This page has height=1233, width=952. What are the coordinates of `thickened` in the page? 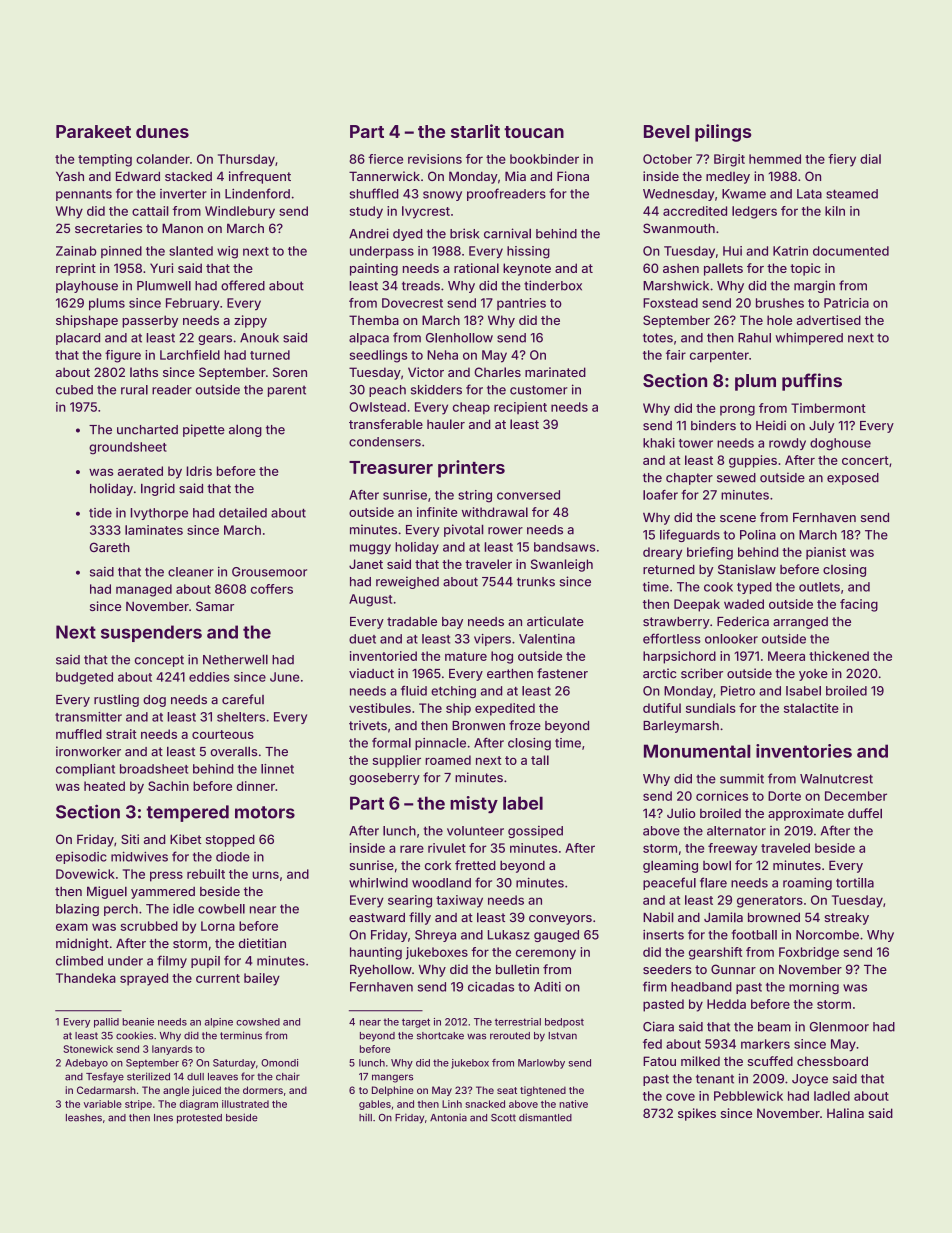 It's located at (839, 656).
